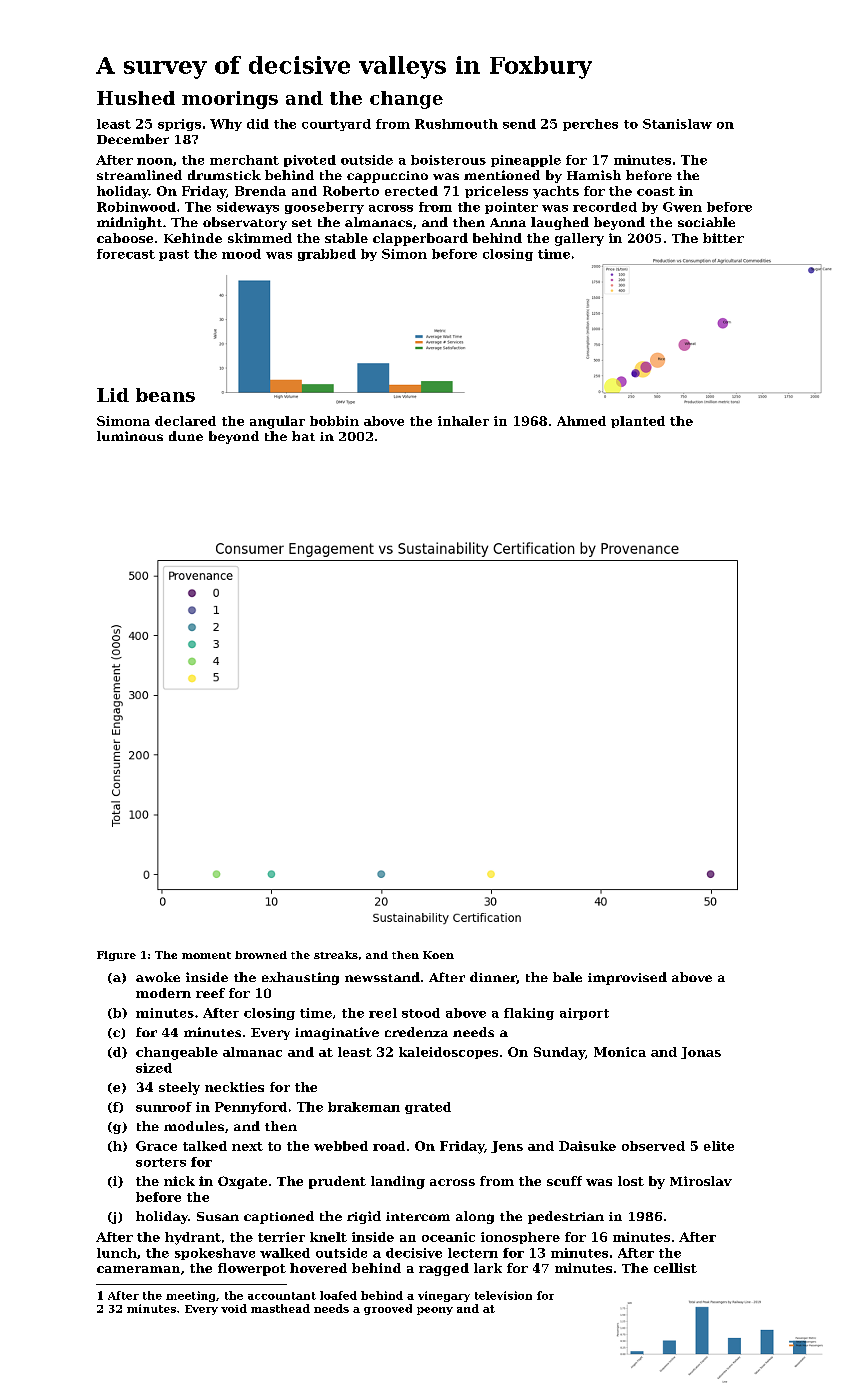 The height and width of the image is (1400, 849). Describe the element at coordinates (388, 1309) in the image. I see `grooved` at that location.
